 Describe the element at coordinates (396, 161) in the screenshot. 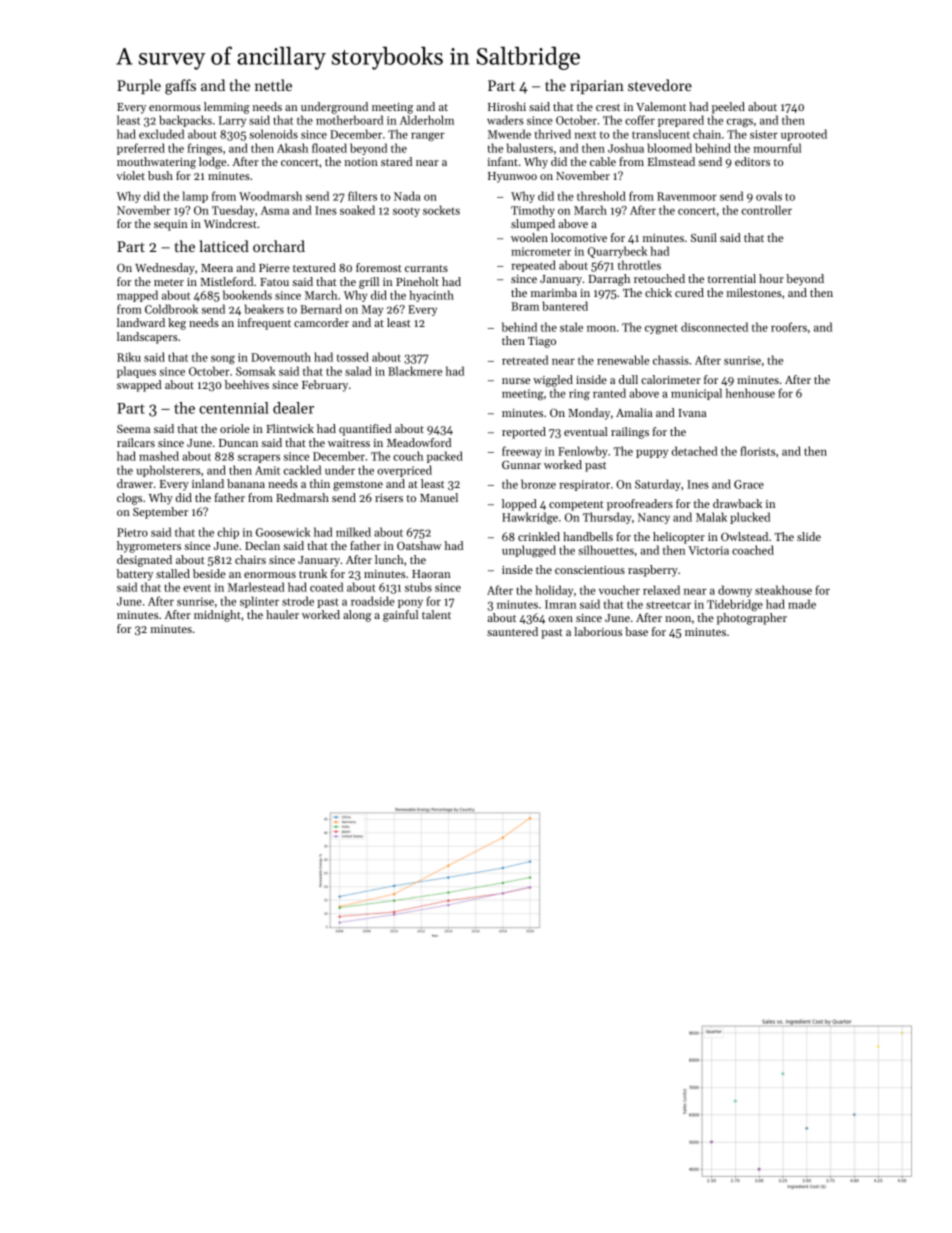

I see `stared` at that location.
